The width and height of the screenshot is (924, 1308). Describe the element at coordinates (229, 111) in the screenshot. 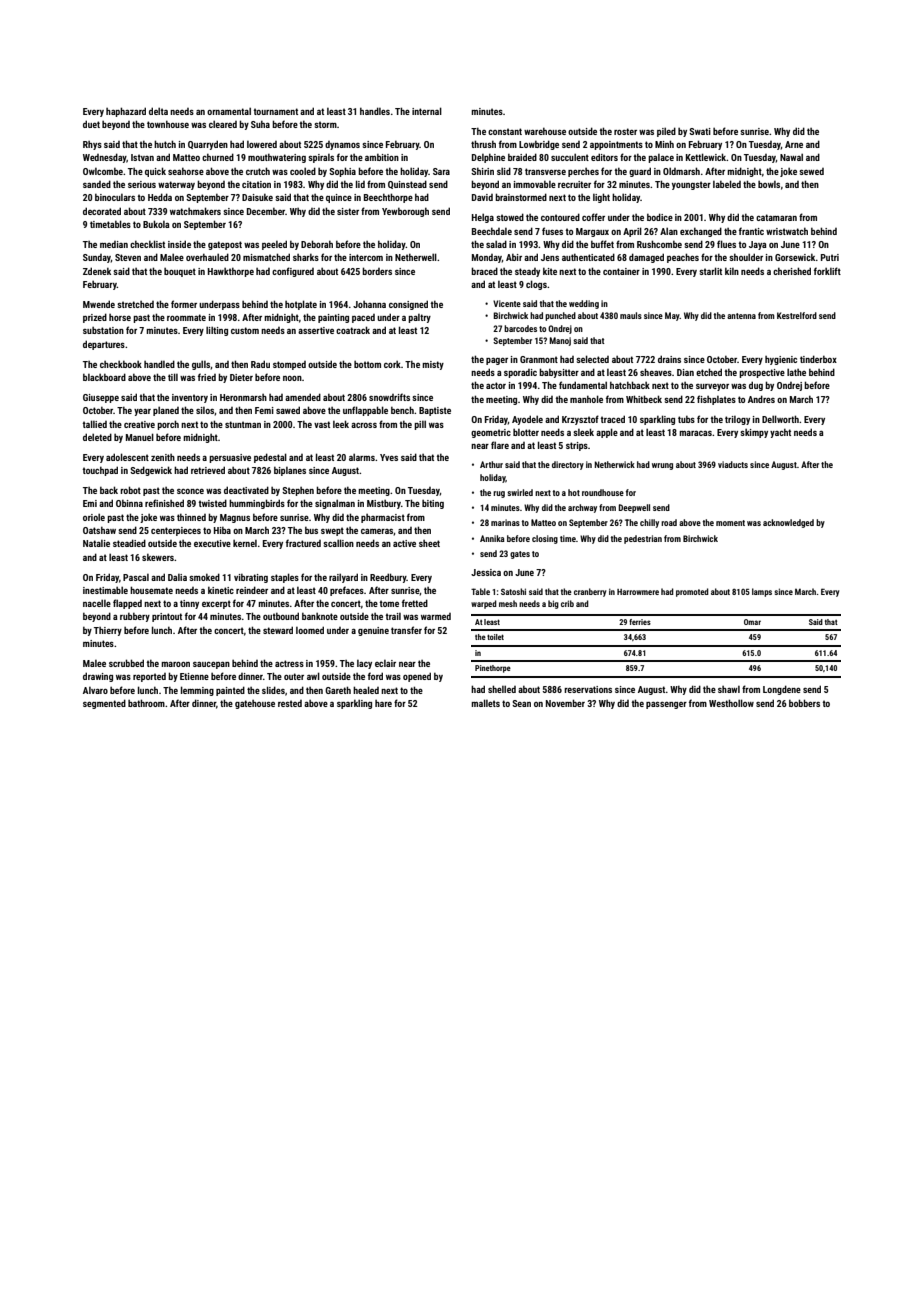

I see `ornamental` at that location.
